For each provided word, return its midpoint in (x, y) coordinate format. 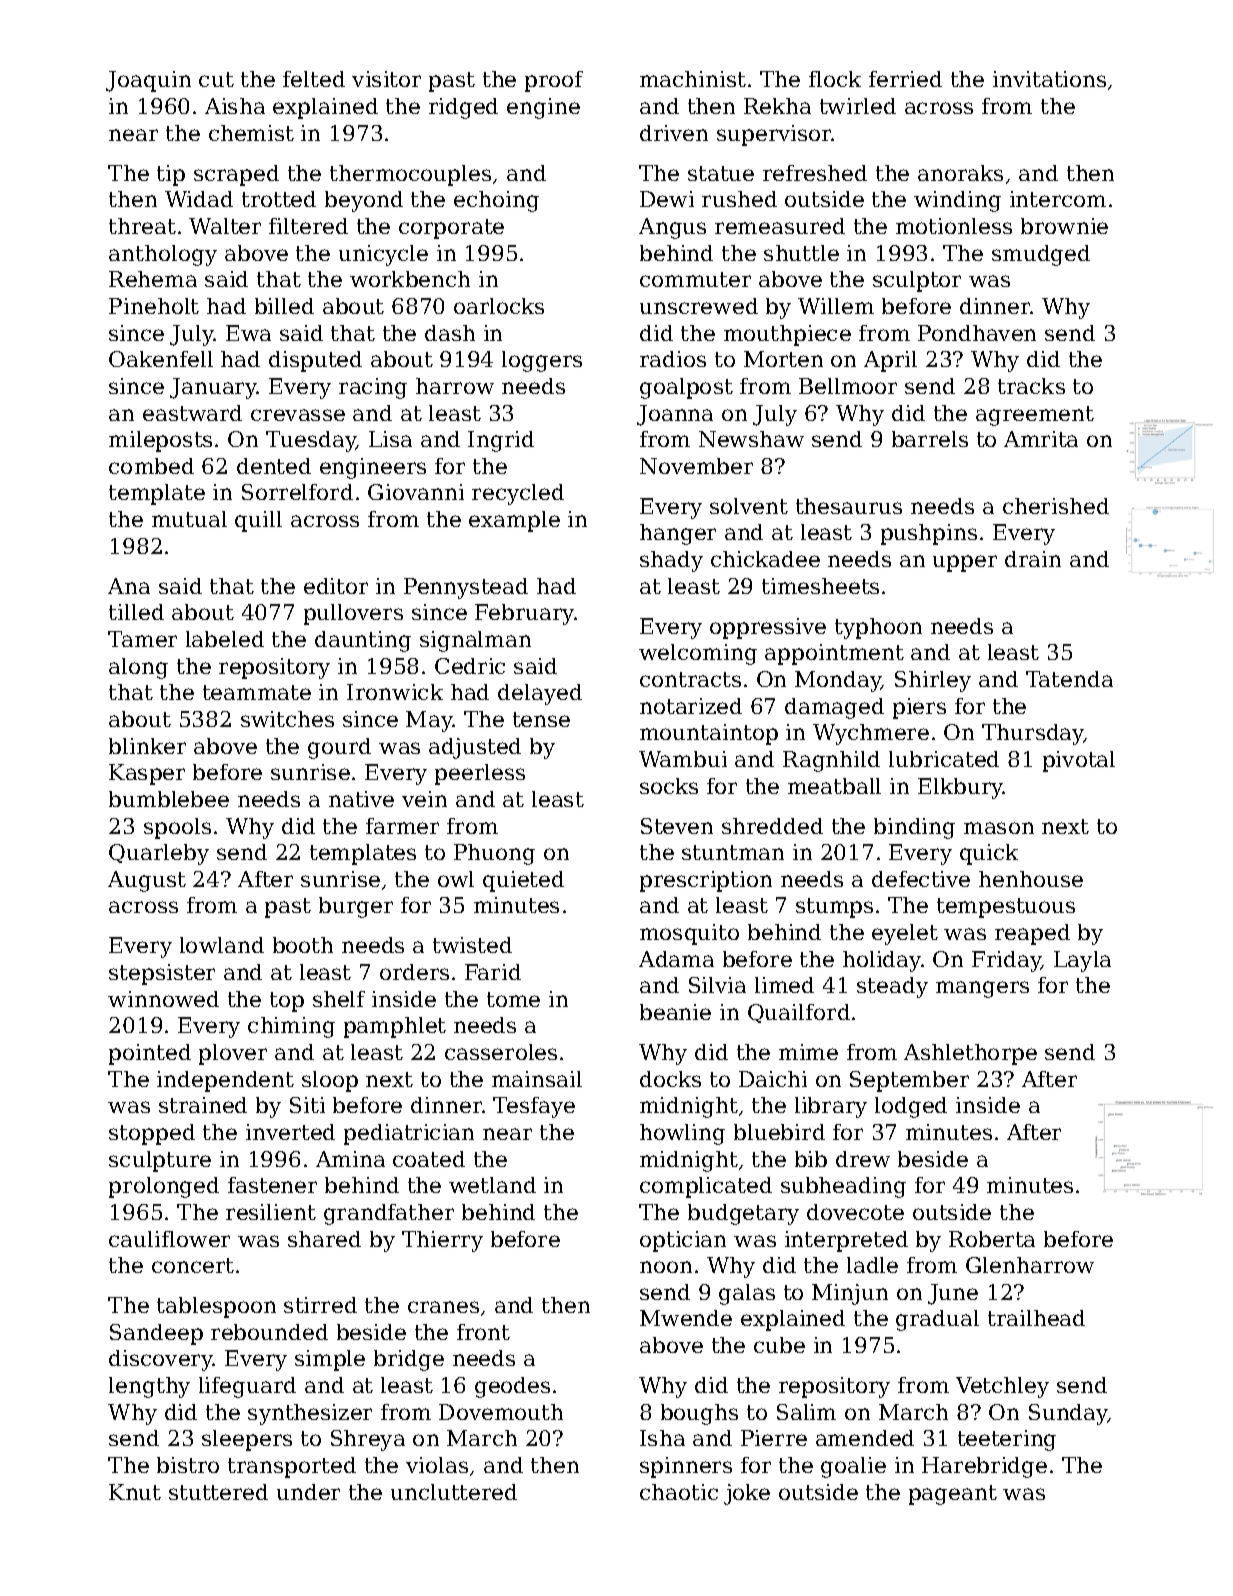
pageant (953, 1495)
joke (747, 1494)
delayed (540, 694)
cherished (1056, 506)
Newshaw (751, 439)
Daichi (773, 1079)
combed (151, 466)
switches (287, 719)
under (308, 1492)
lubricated (944, 759)
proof (554, 81)
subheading (843, 1187)
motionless (954, 226)
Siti (307, 1105)
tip (171, 175)
